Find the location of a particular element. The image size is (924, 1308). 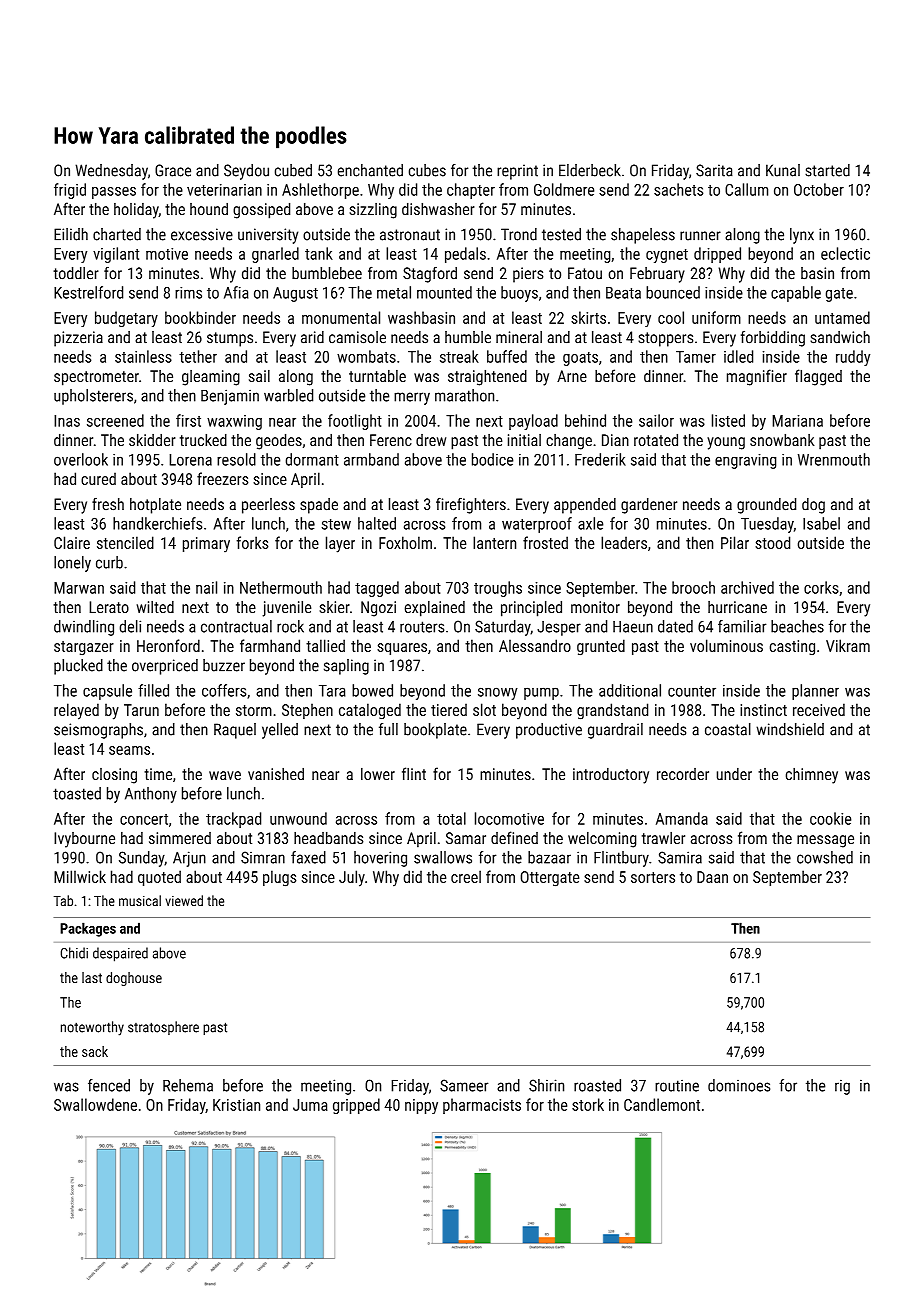

Inas is located at coordinates (67, 421).
